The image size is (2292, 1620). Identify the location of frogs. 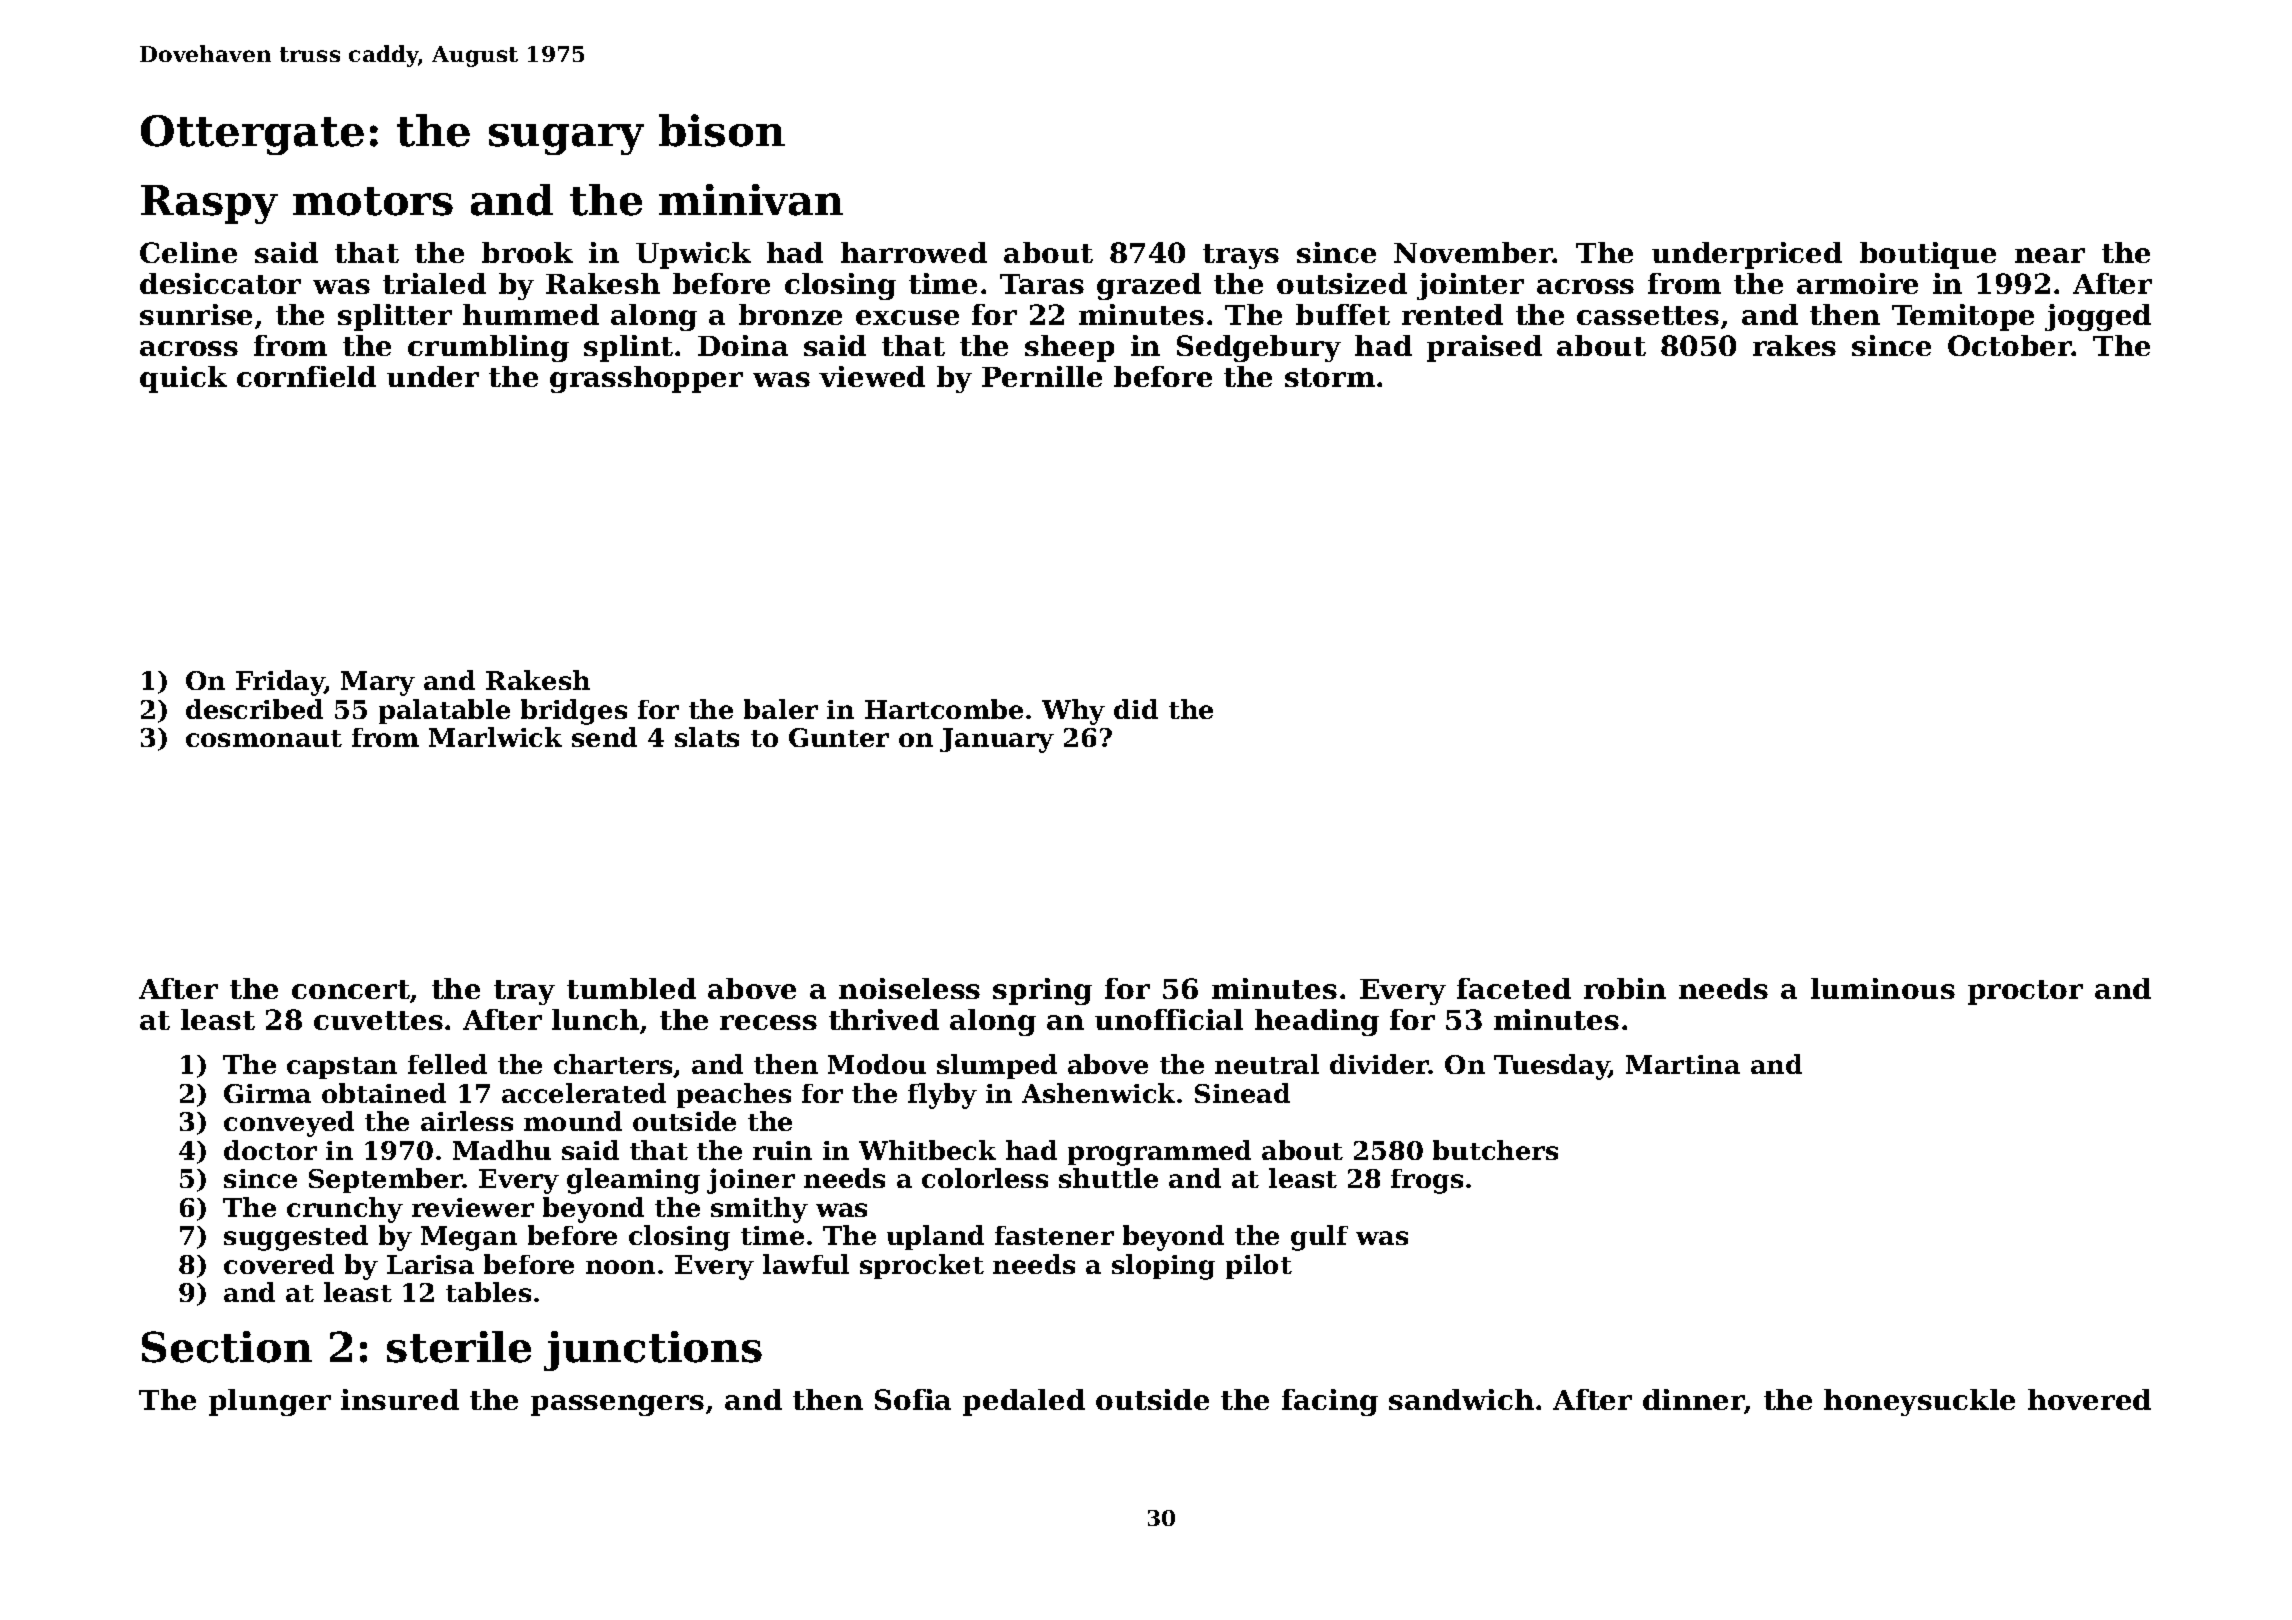
(1427, 1181).
